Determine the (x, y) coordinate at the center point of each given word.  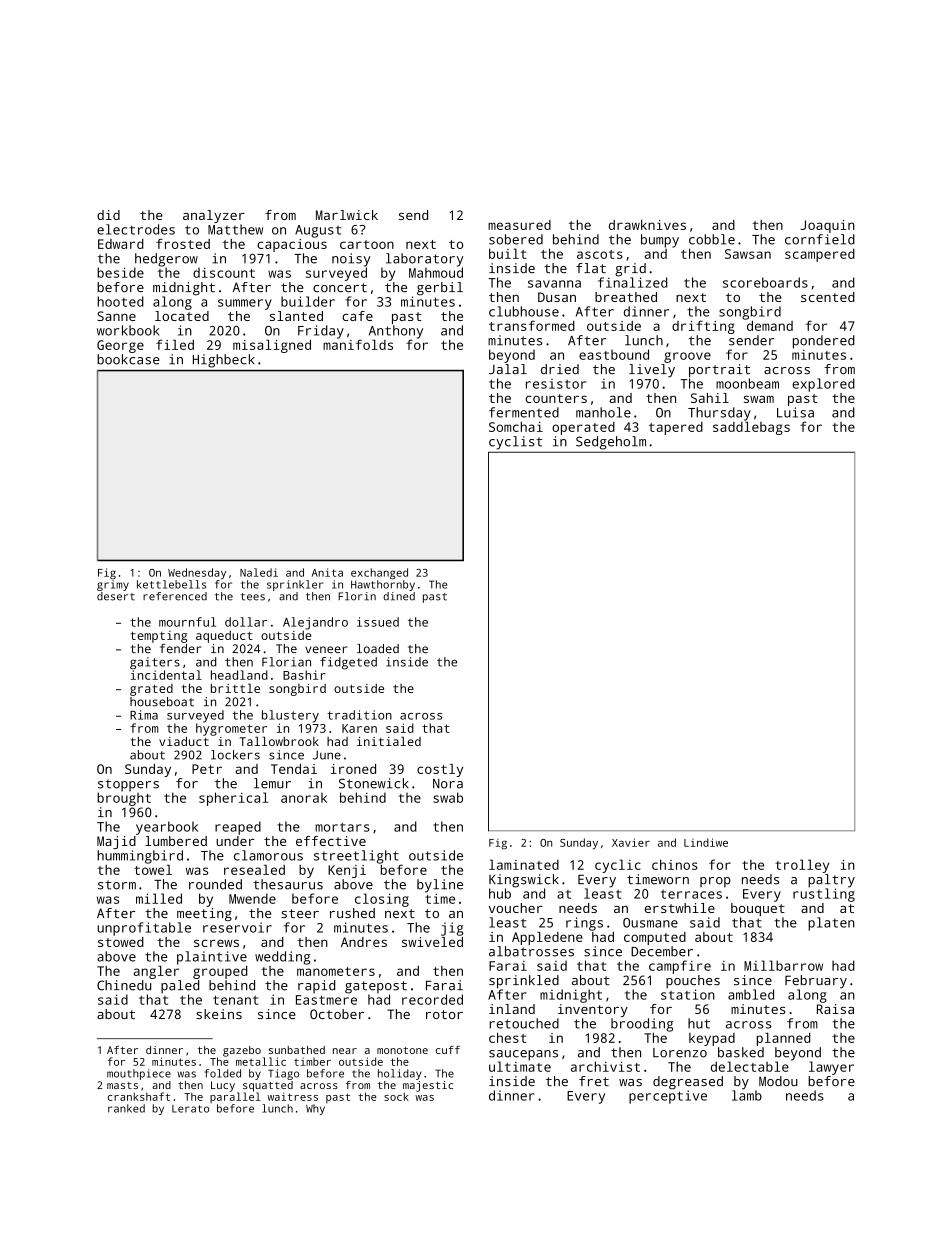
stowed (121, 942)
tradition (359, 715)
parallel (235, 1097)
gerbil (440, 289)
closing (382, 900)
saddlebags (751, 428)
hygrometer (231, 729)
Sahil (710, 398)
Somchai (516, 427)
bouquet (758, 909)
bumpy (660, 241)
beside (120, 272)
